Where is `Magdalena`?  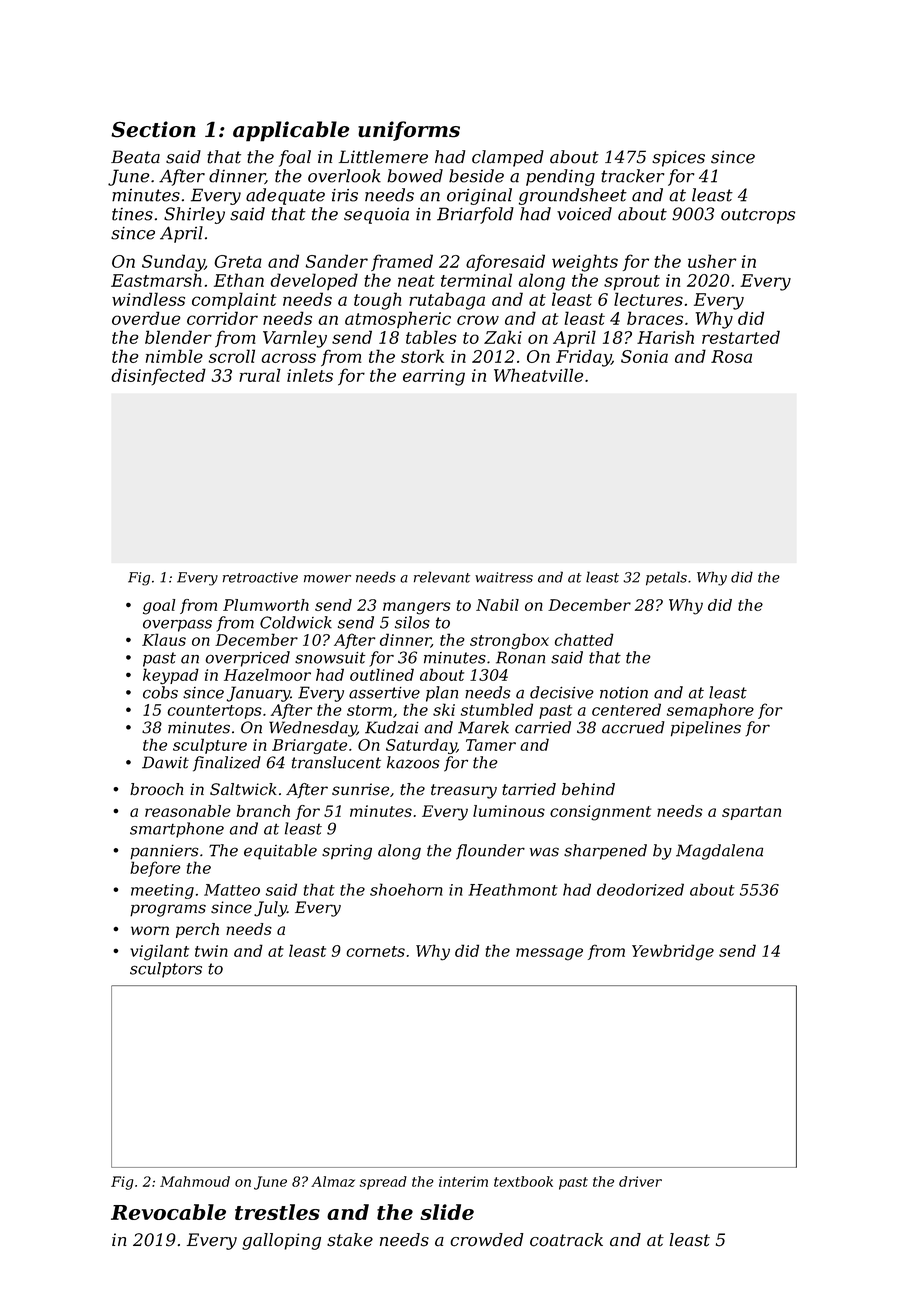 Magdalena is located at coordinates (719, 852).
